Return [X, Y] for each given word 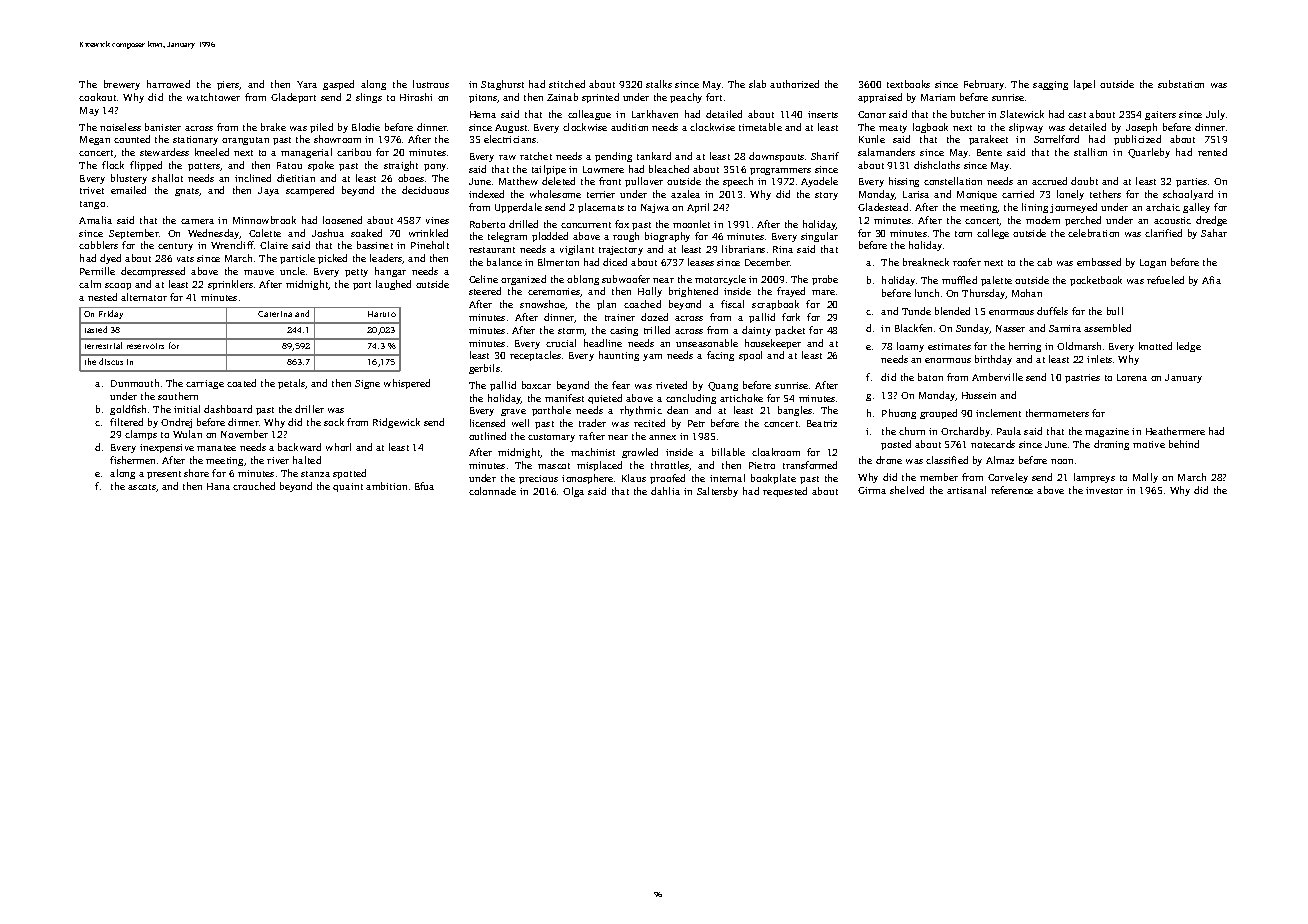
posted [896, 445]
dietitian [296, 178]
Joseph [1141, 128]
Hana [218, 486]
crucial [561, 343]
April [698, 208]
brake [273, 127]
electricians [510, 139]
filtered [126, 422]
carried [1018, 194]
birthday [993, 360]
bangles [795, 411]
